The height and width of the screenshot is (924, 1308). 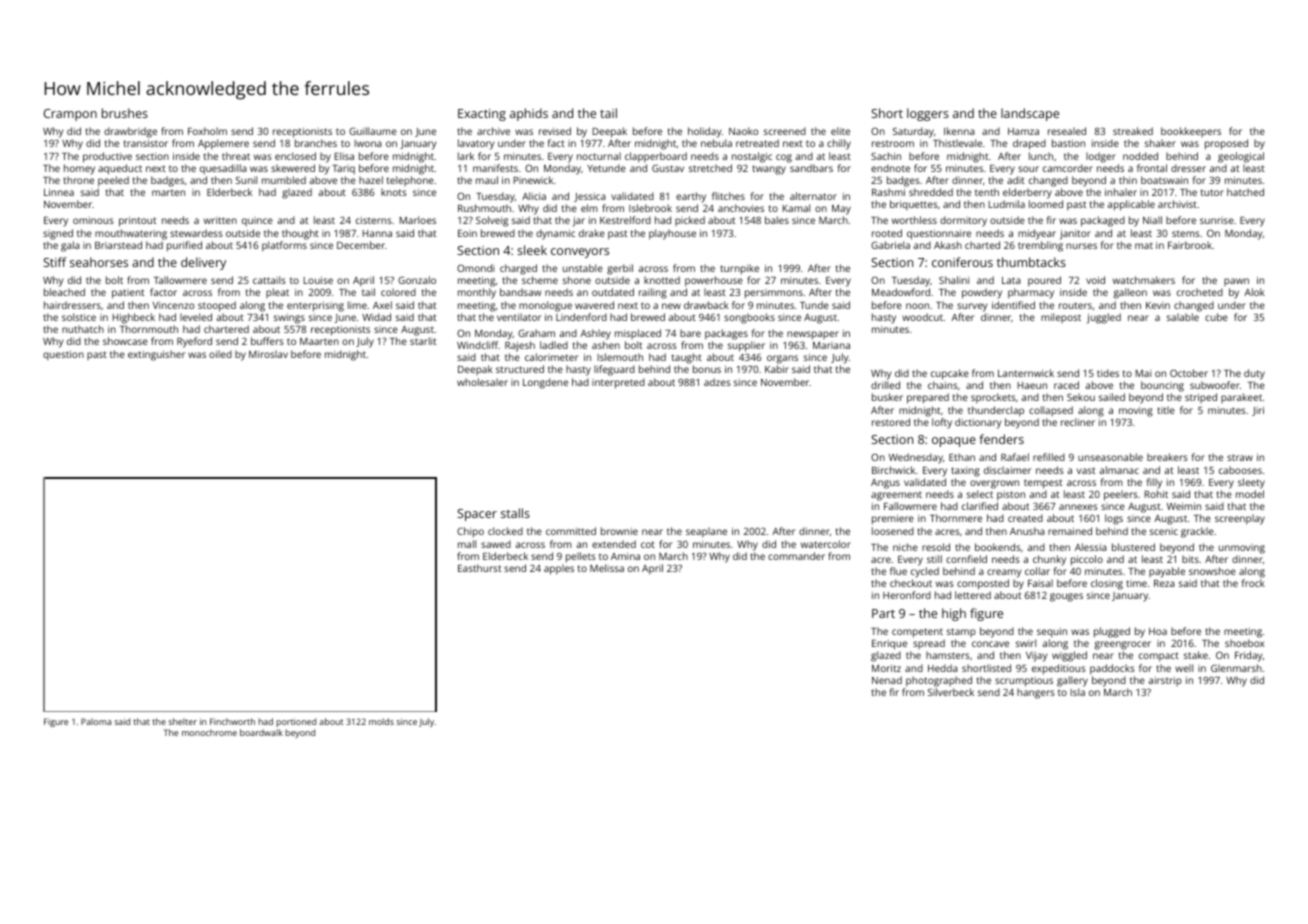 I want to click on unseasonable, so click(x=1110, y=457).
